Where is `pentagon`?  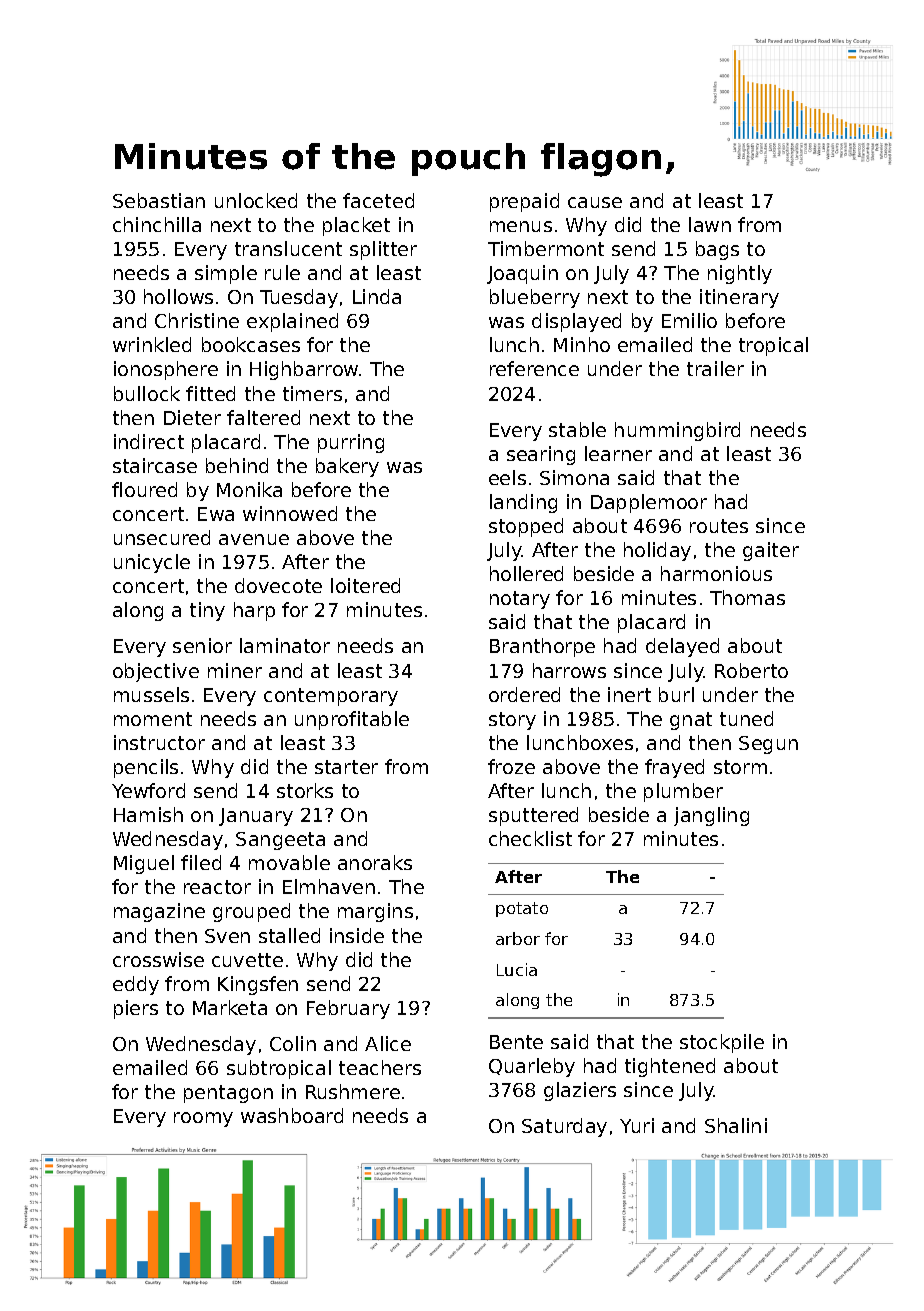
pentagon is located at coordinates (228, 1094).
